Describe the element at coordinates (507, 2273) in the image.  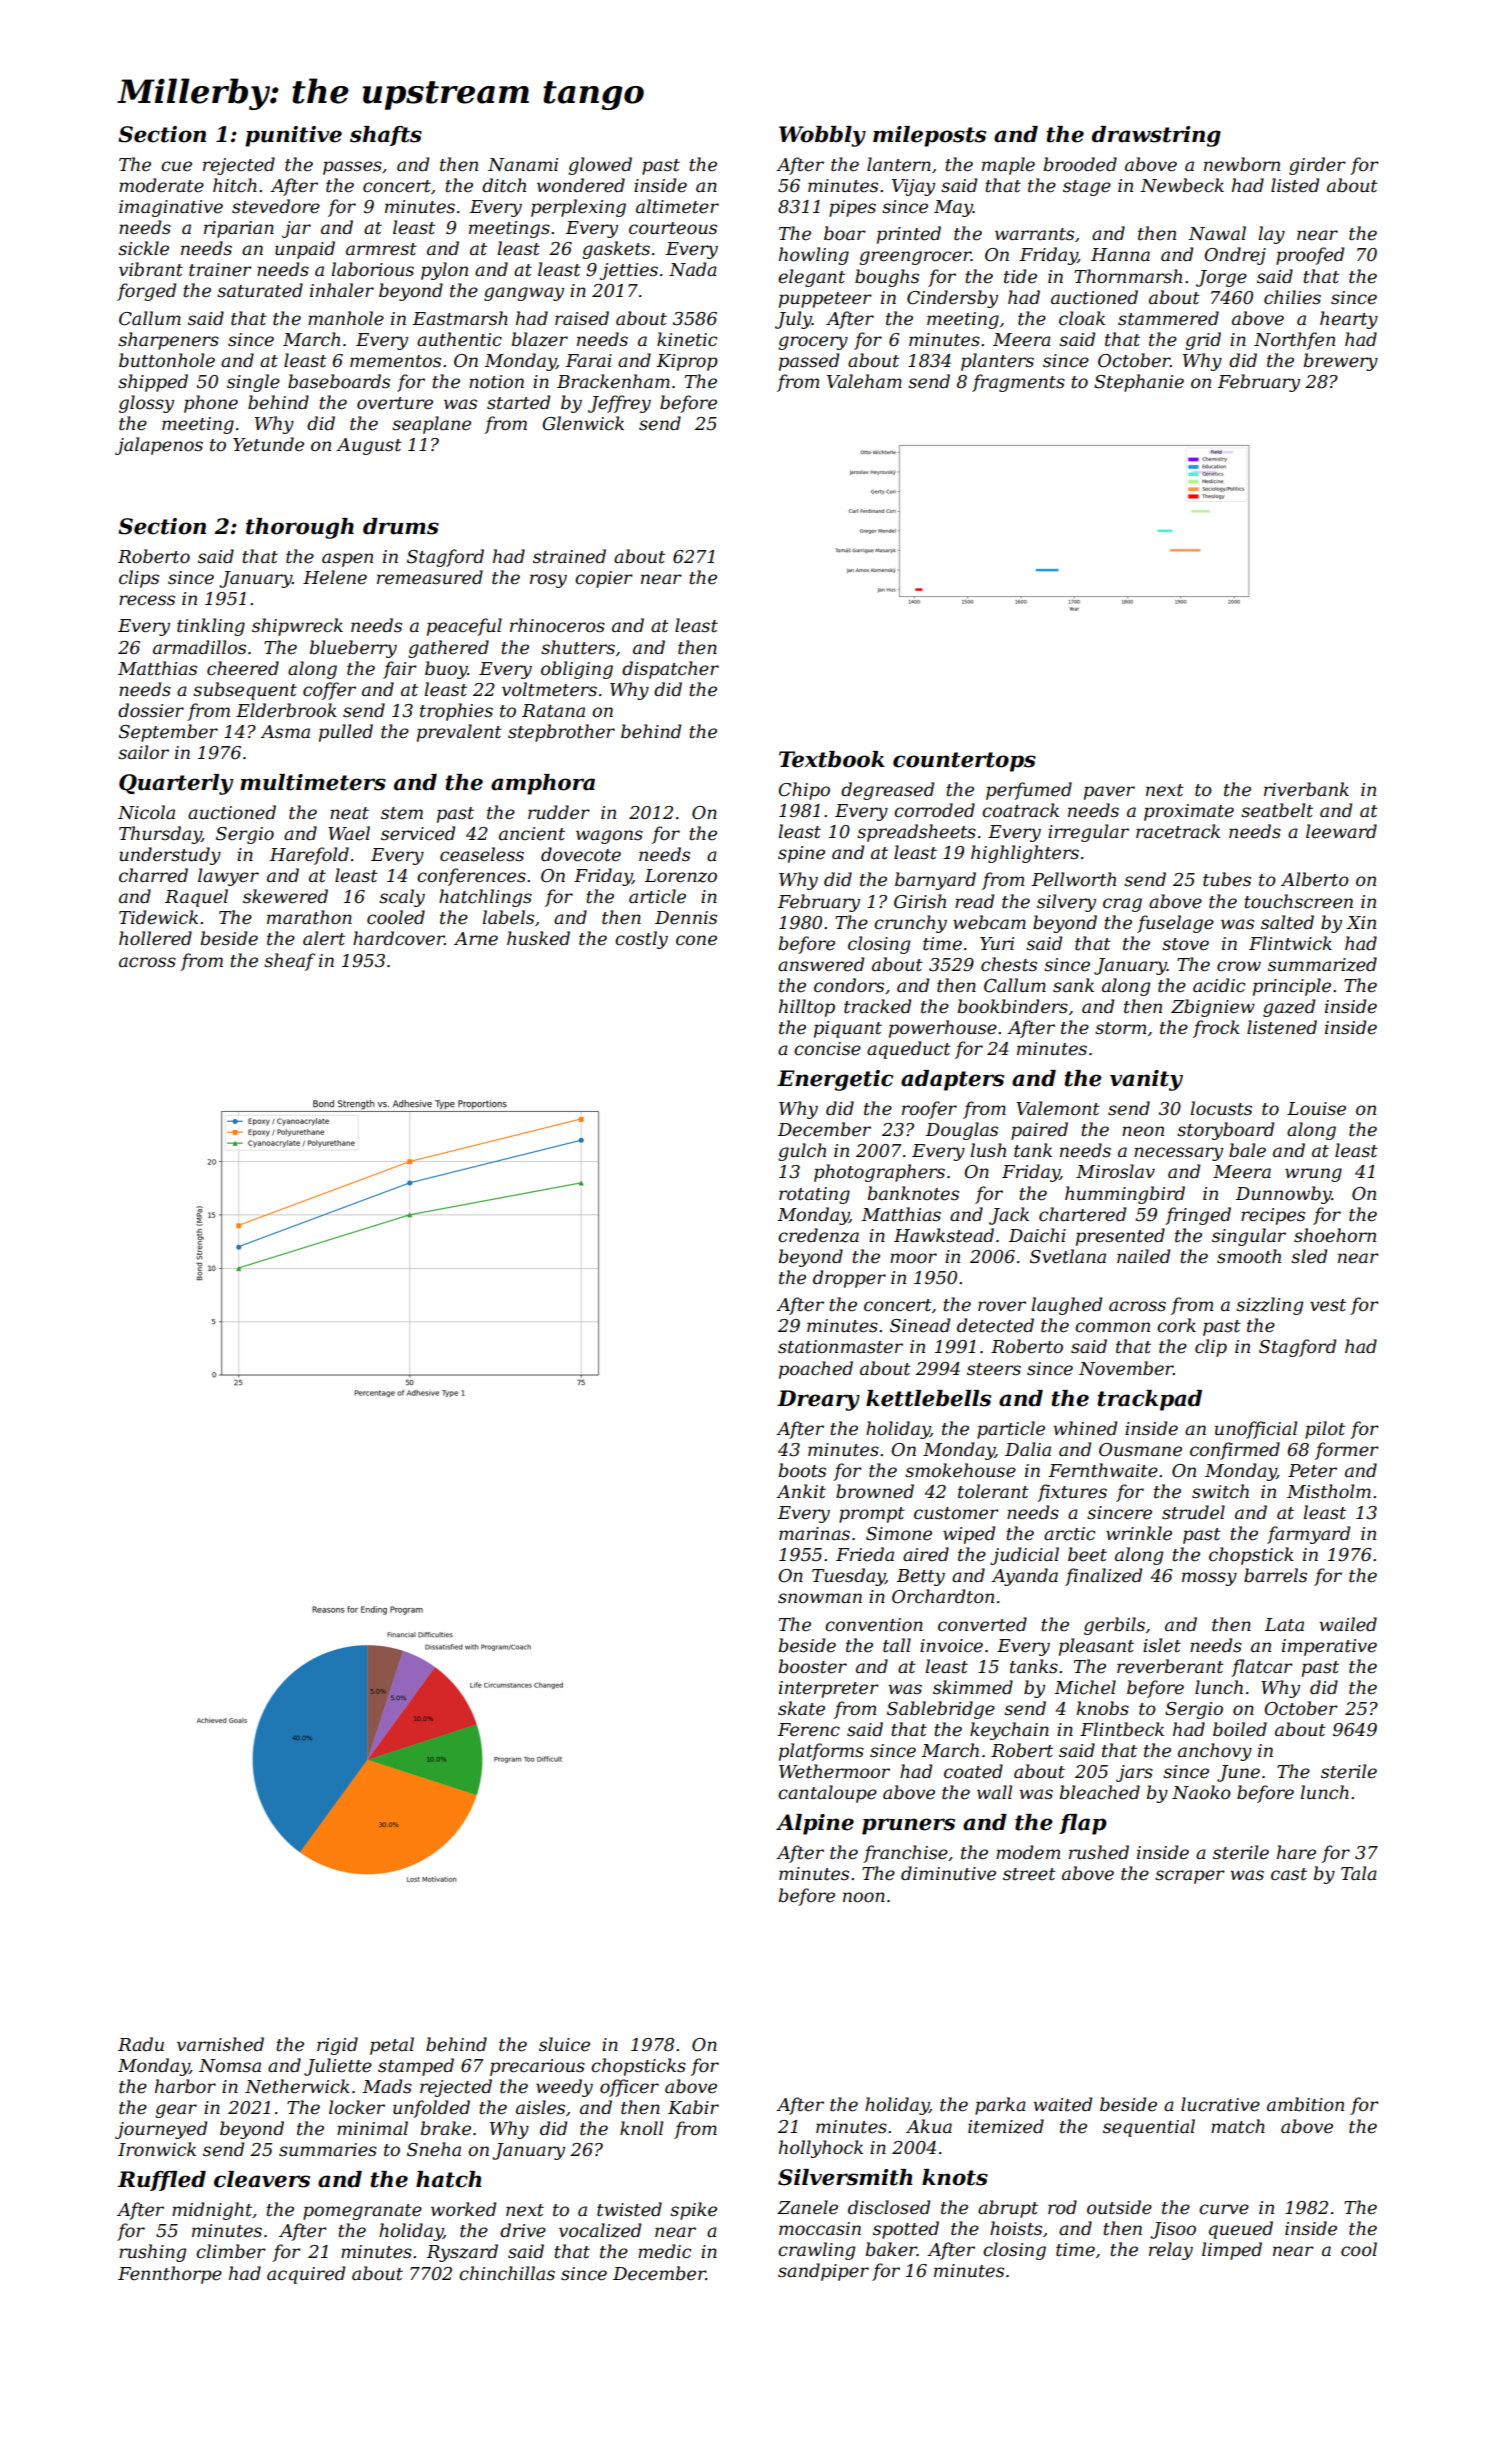
I see `chinchillas` at that location.
